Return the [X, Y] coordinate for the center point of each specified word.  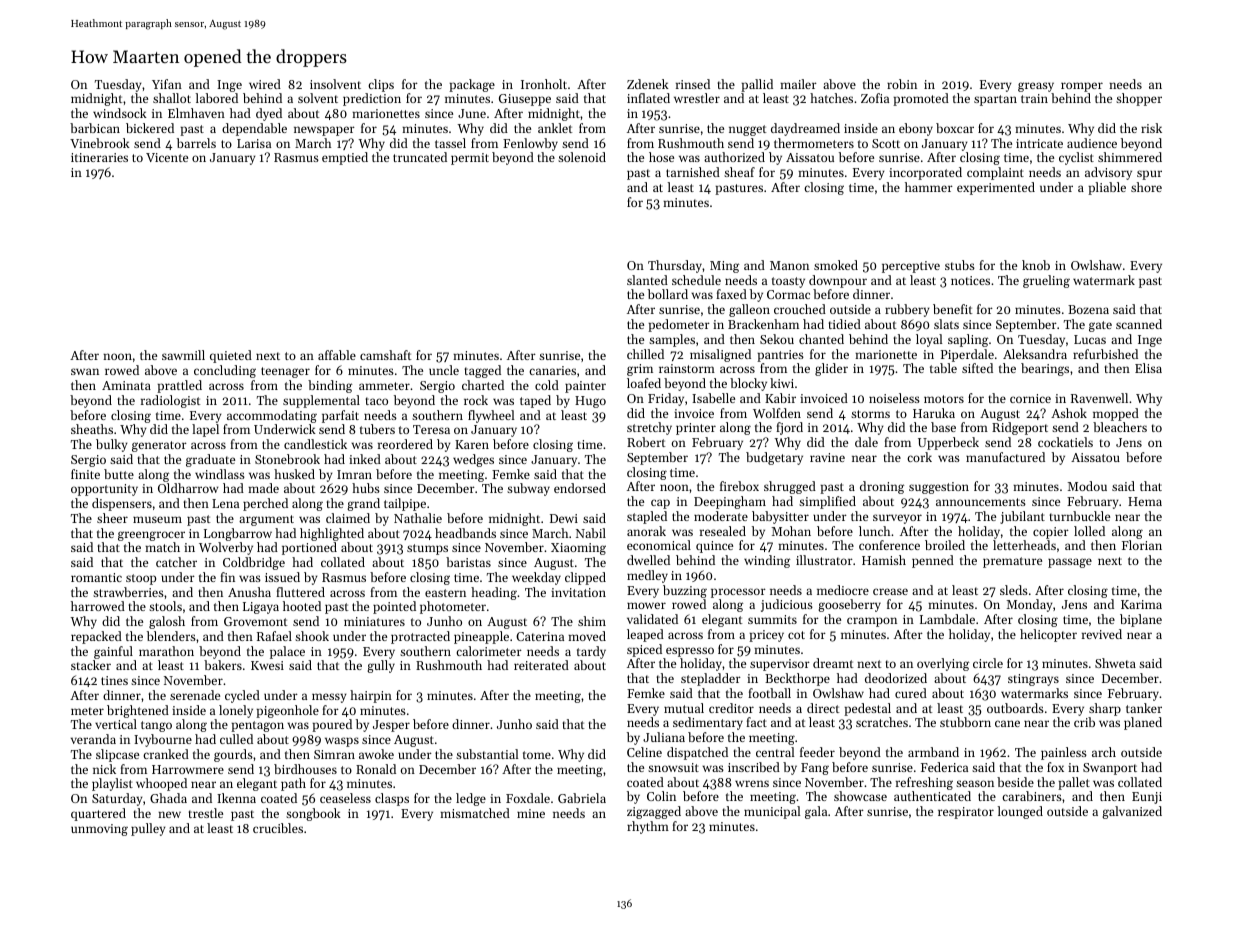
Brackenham [763, 324]
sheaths [92, 429]
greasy [1036, 87]
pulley [148, 829]
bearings [1045, 369]
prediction [372, 99]
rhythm [648, 827]
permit [470, 159]
